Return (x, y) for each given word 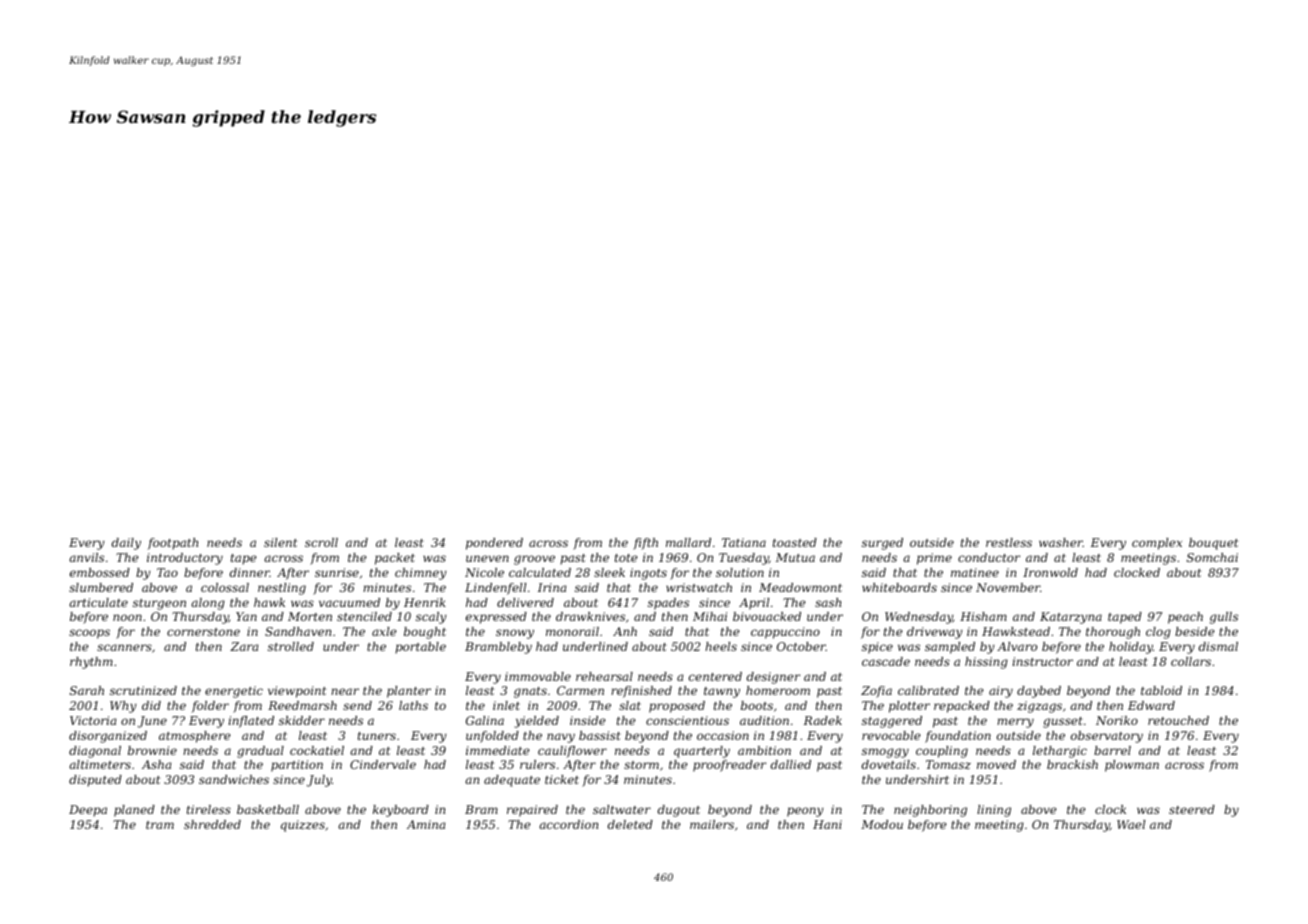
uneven (487, 558)
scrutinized (143, 690)
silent (280, 542)
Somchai (1212, 557)
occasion (723, 735)
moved (996, 764)
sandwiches (234, 779)
